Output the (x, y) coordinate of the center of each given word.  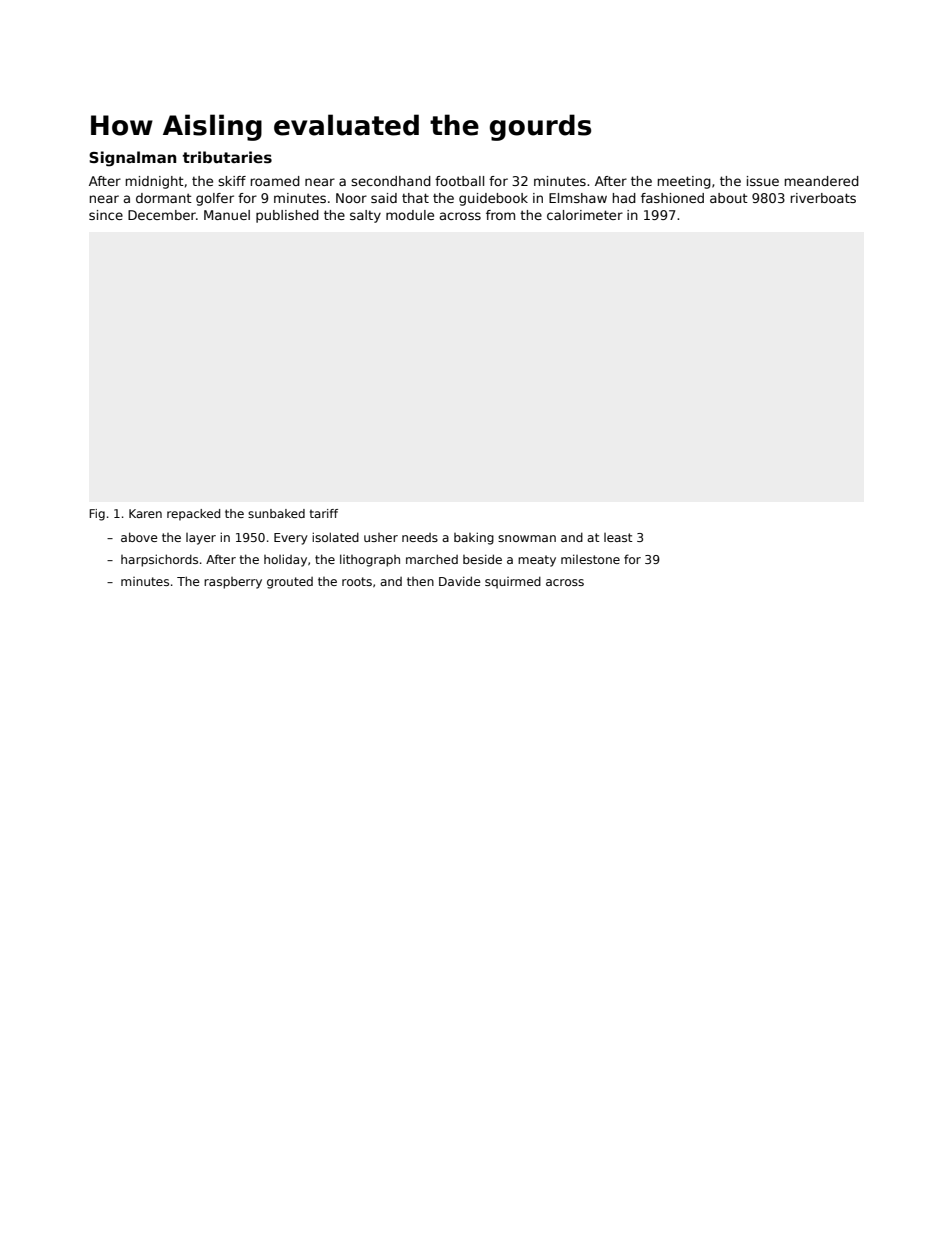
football (459, 181)
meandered (822, 181)
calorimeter (585, 215)
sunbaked (276, 513)
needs (420, 537)
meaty (537, 561)
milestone (590, 559)
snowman (527, 538)
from (500, 215)
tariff (324, 513)
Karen (145, 513)
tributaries (227, 157)
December (162, 215)
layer (201, 539)
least (618, 537)
